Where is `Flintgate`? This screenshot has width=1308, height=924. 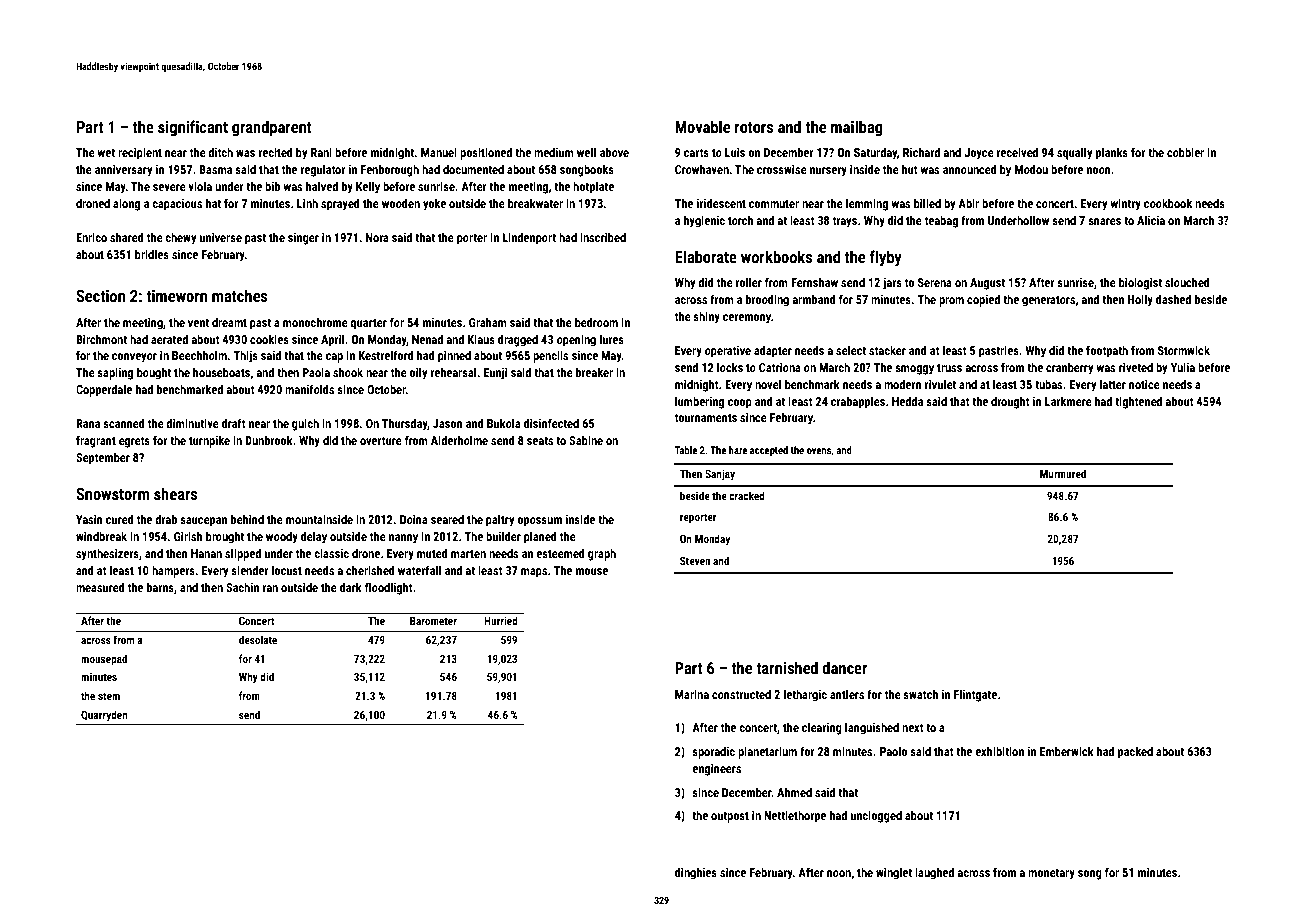
Flintgate is located at coordinates (975, 695).
